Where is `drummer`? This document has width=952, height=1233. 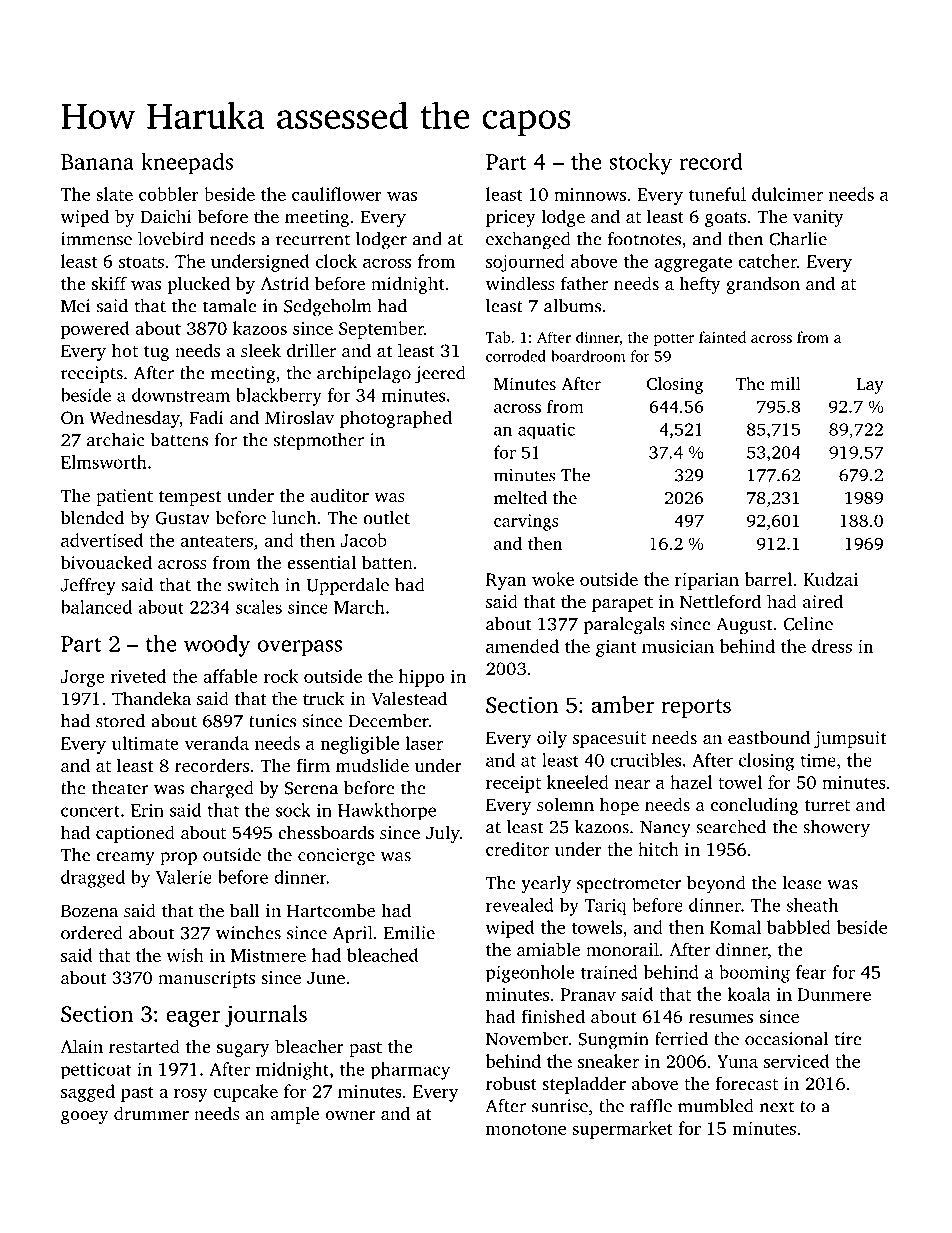
drummer is located at coordinates (151, 1113).
